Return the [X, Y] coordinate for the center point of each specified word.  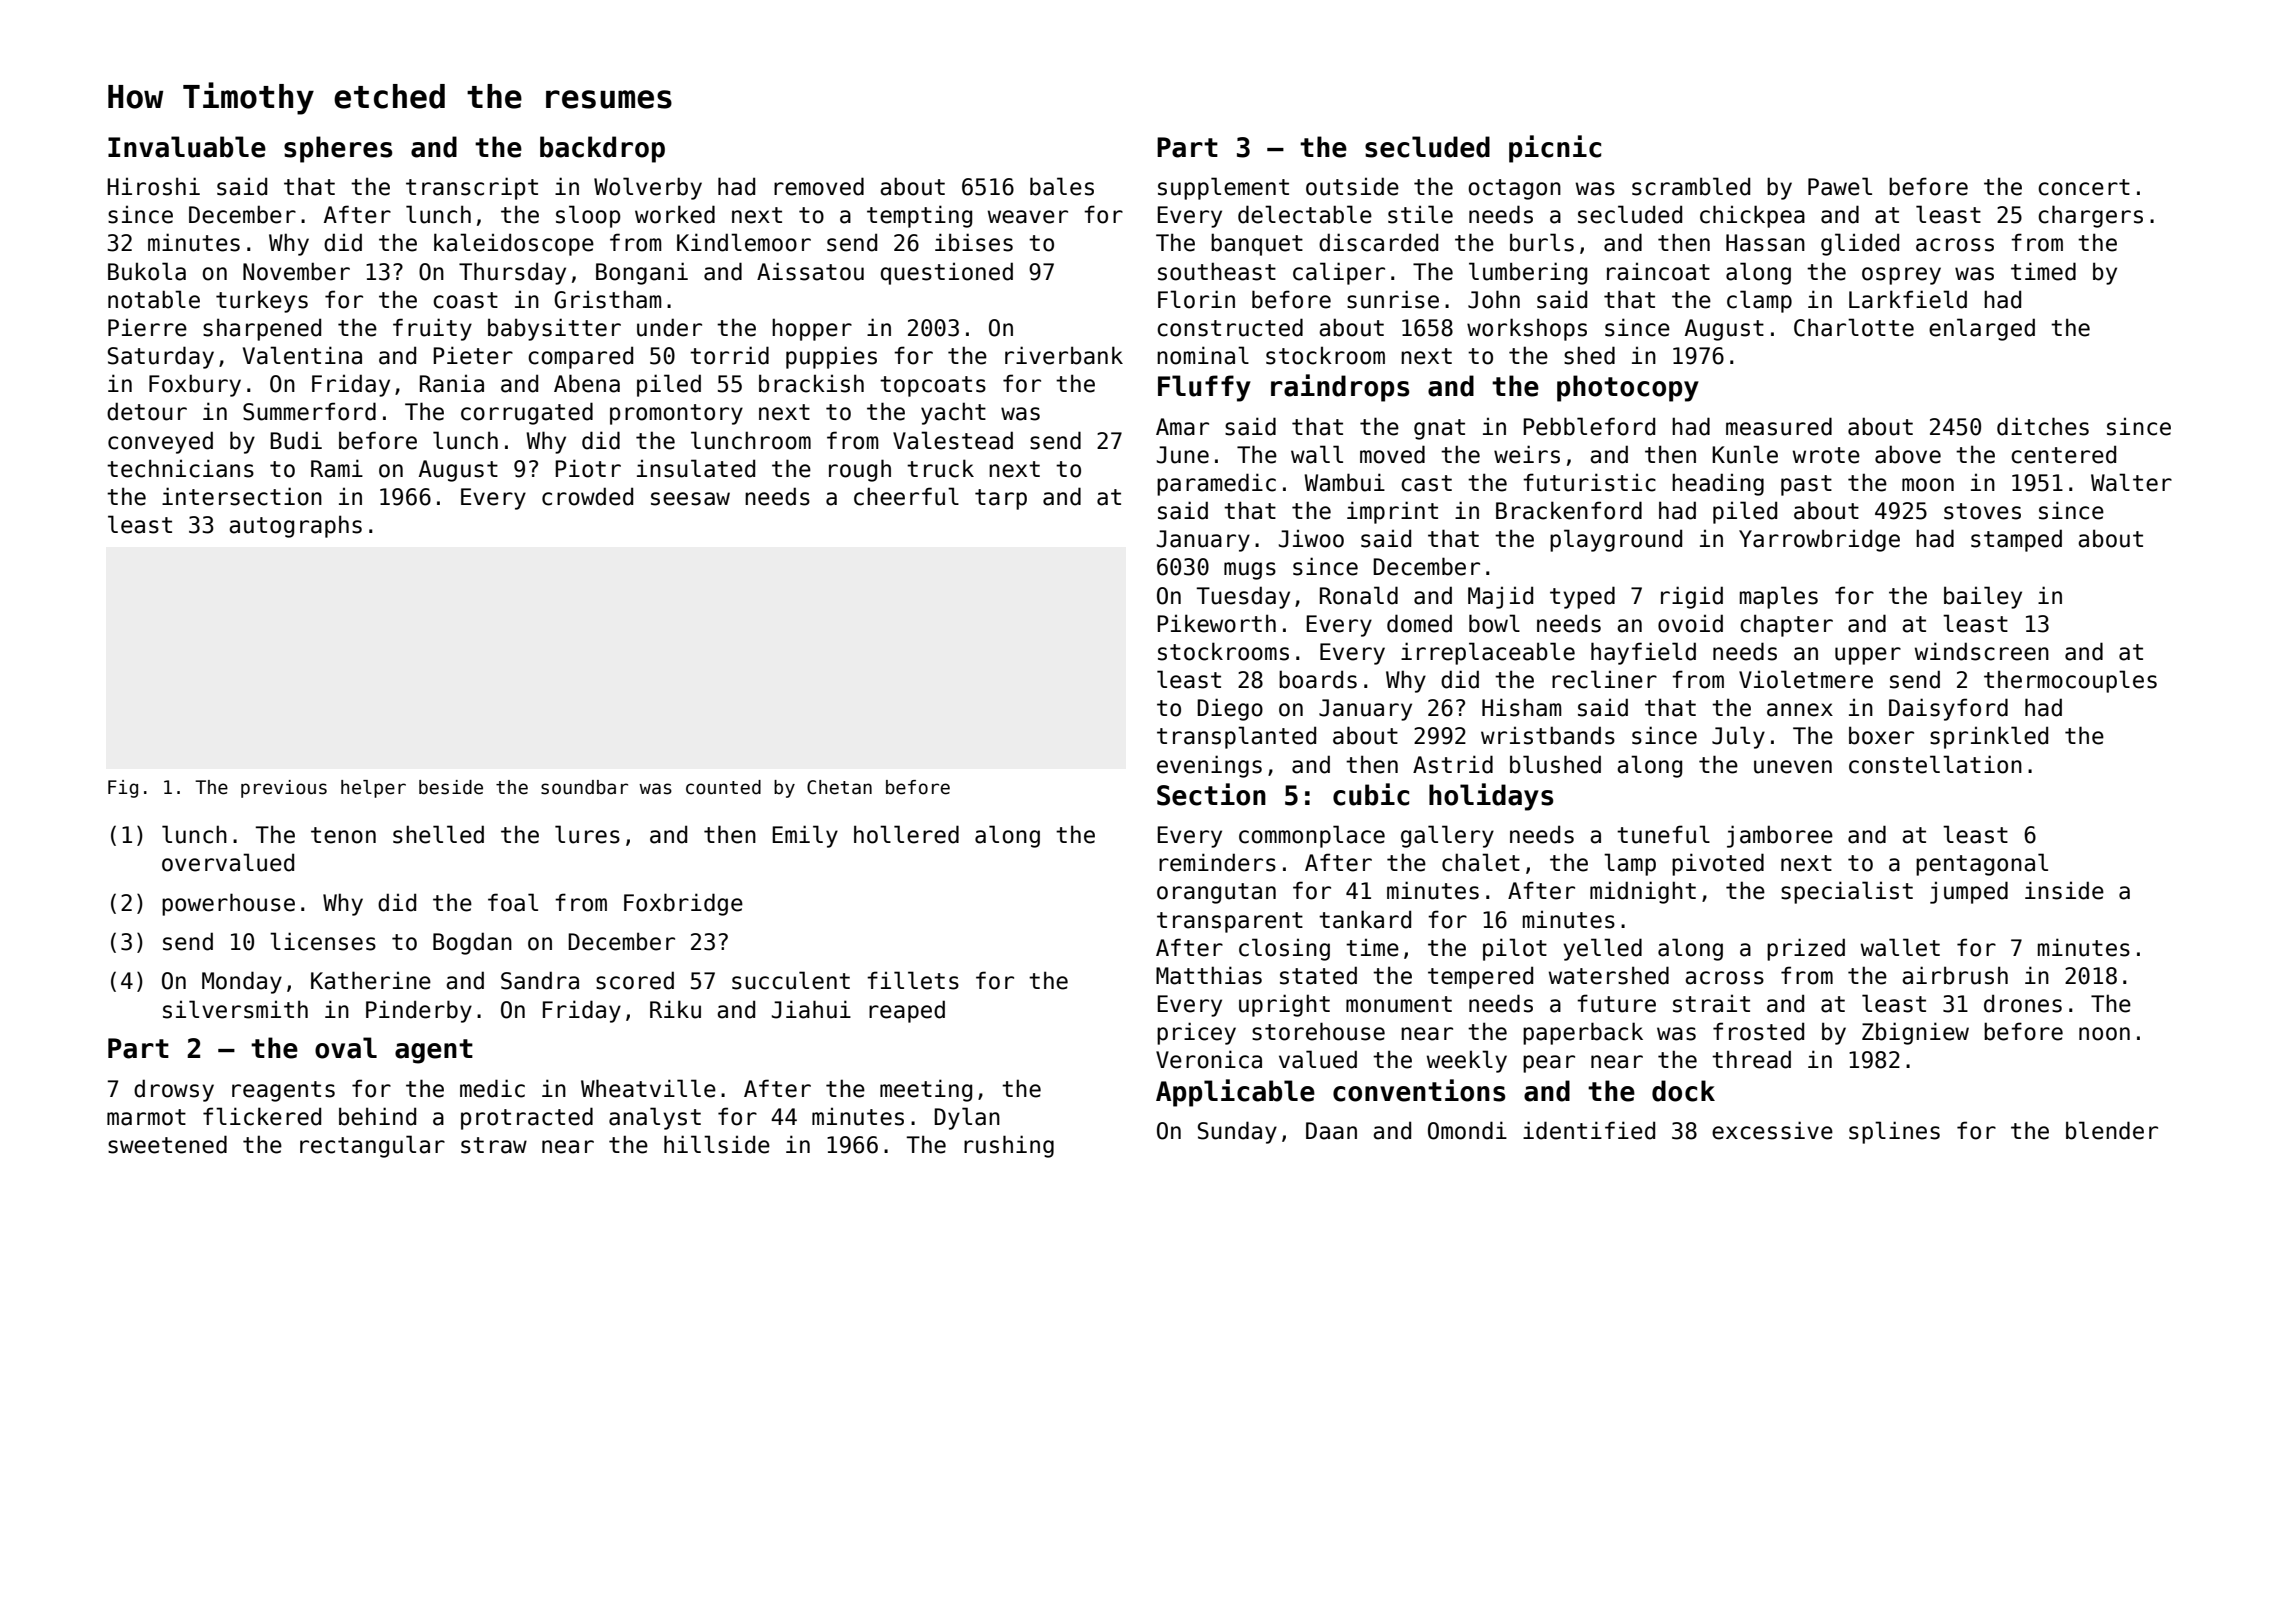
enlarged [1982, 329]
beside [451, 787]
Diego [1230, 709]
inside [2064, 890]
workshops [1527, 329]
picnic [1555, 149]
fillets [913, 980]
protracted [527, 1118]
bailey [1983, 597]
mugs [1250, 571]
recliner [1604, 679]
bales [1062, 186]
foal [513, 902]
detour [147, 411]
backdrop [602, 149]
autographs [295, 526]
